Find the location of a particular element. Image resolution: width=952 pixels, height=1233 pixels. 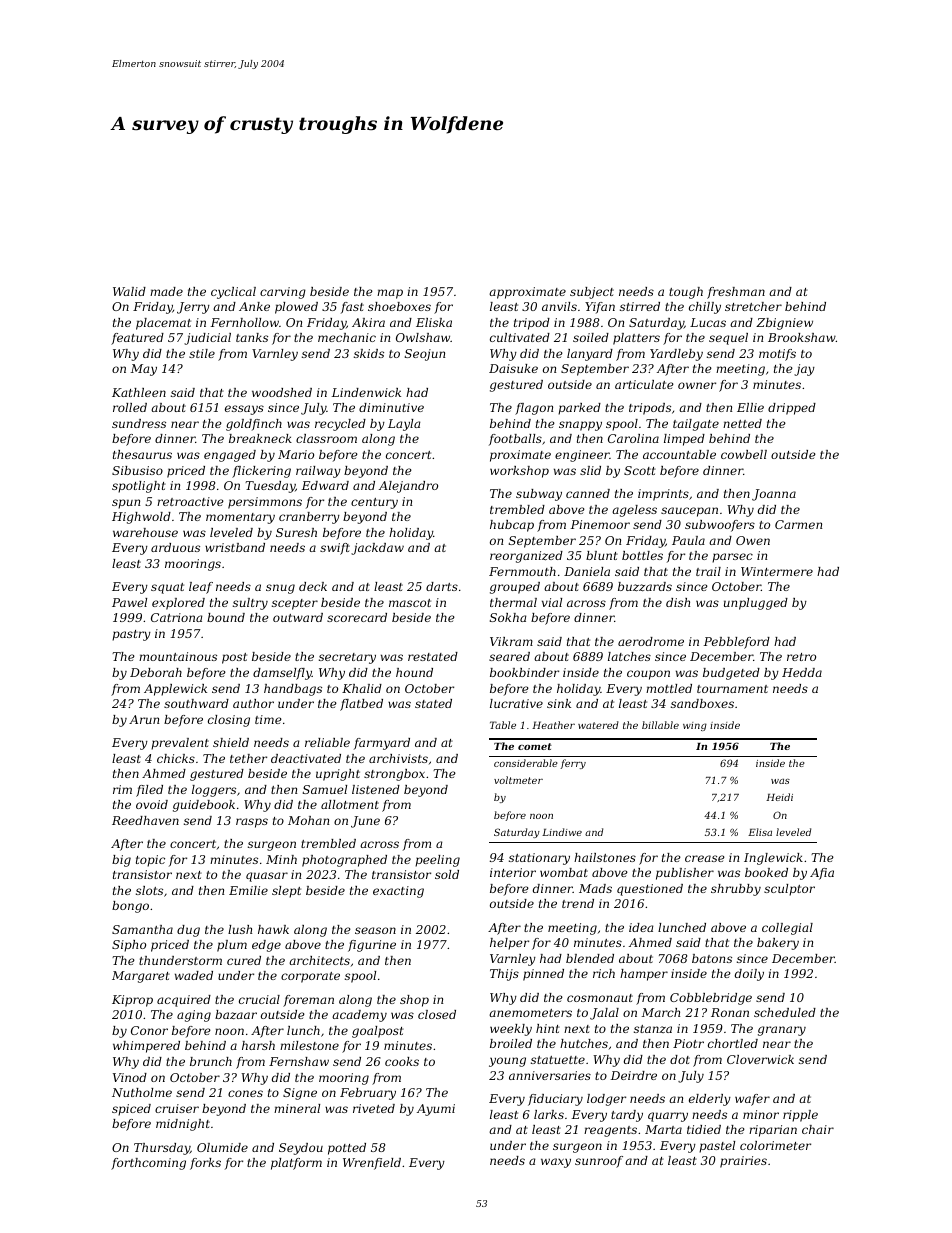

bookbinder is located at coordinates (524, 672).
